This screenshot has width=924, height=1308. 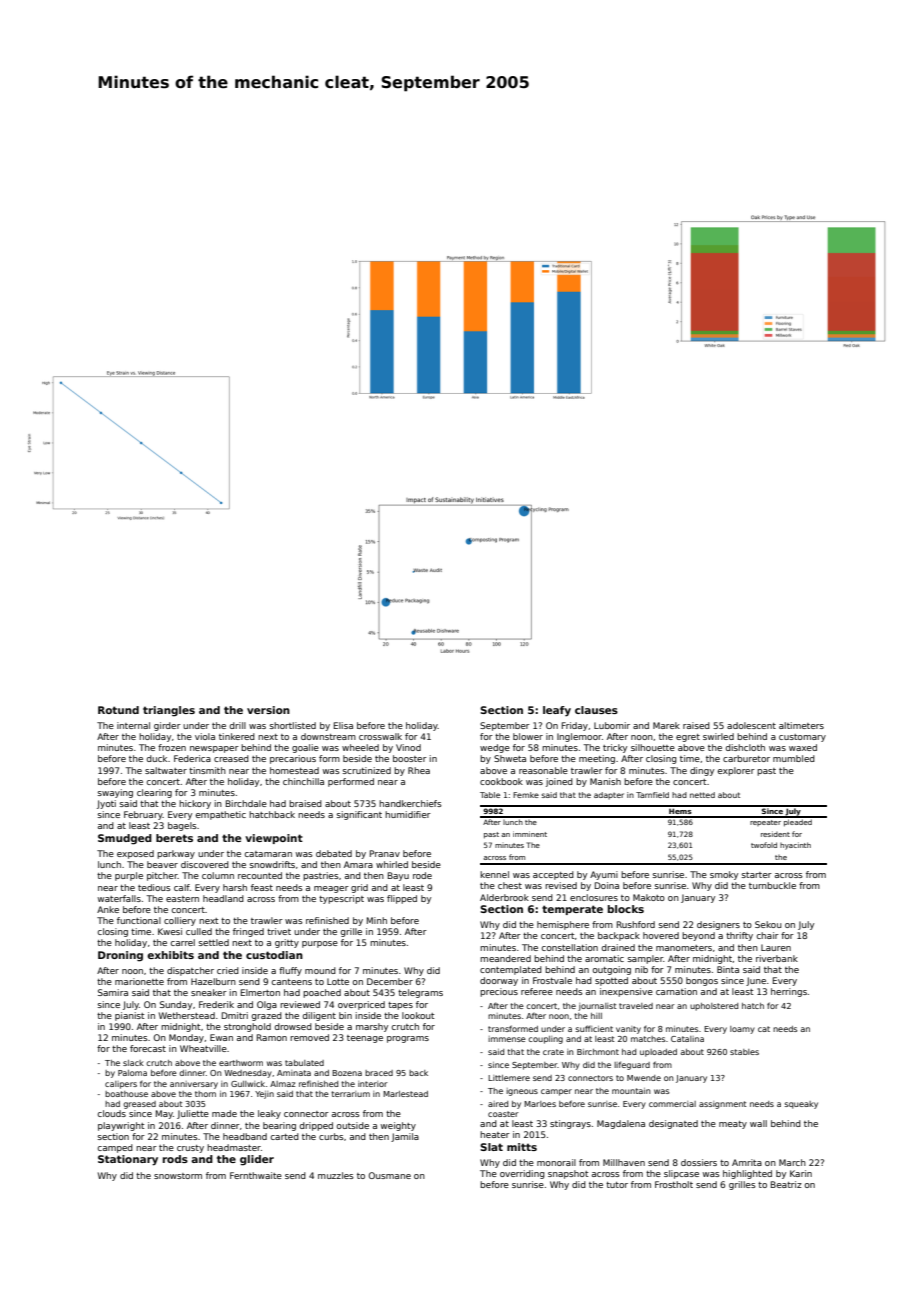 What do you see at coordinates (794, 758) in the screenshot?
I see `mumbled` at bounding box center [794, 758].
